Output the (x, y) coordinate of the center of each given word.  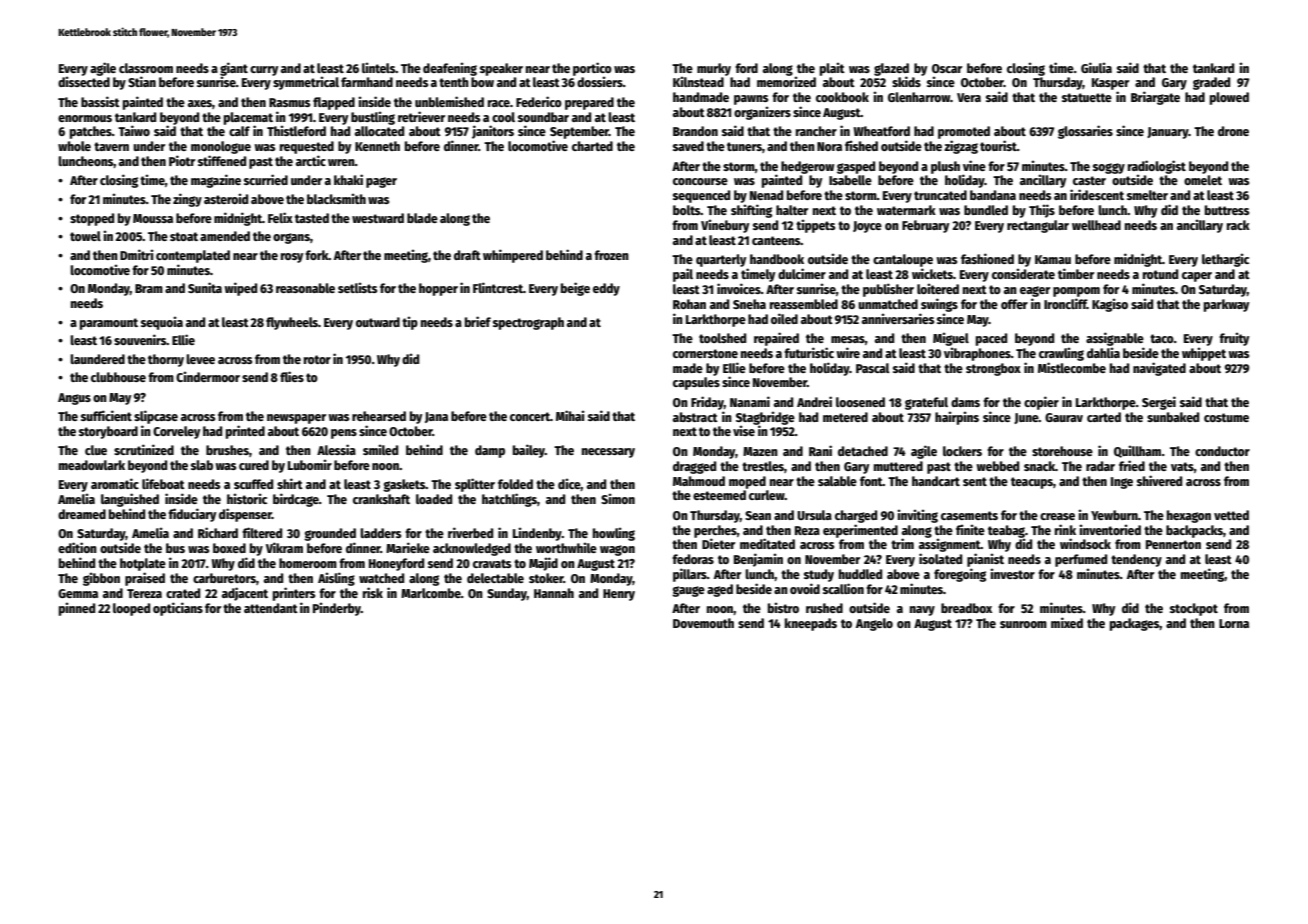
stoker (546, 578)
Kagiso (1110, 305)
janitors (493, 132)
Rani (820, 450)
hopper (438, 289)
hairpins (957, 418)
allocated (379, 131)
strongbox (993, 369)
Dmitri (137, 254)
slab (202, 465)
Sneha (749, 304)
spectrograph (528, 323)
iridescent (1097, 194)
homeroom (308, 563)
